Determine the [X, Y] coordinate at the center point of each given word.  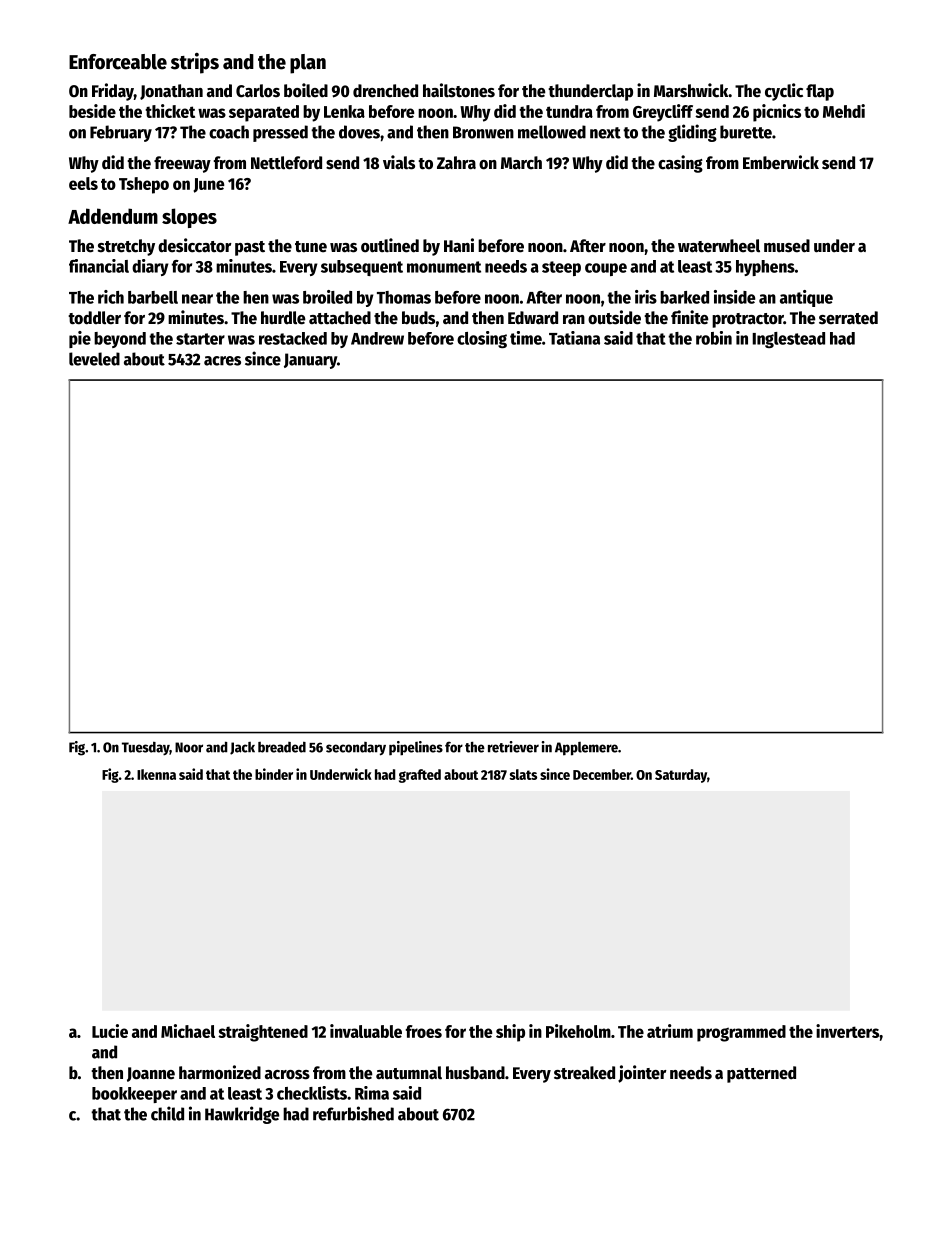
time [526, 338]
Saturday [681, 776]
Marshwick [691, 90]
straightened [263, 1033]
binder [274, 774]
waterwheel [719, 246]
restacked [293, 338]
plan [308, 64]
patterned [761, 1074]
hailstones [459, 90]
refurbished [353, 1113]
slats [523, 774]
